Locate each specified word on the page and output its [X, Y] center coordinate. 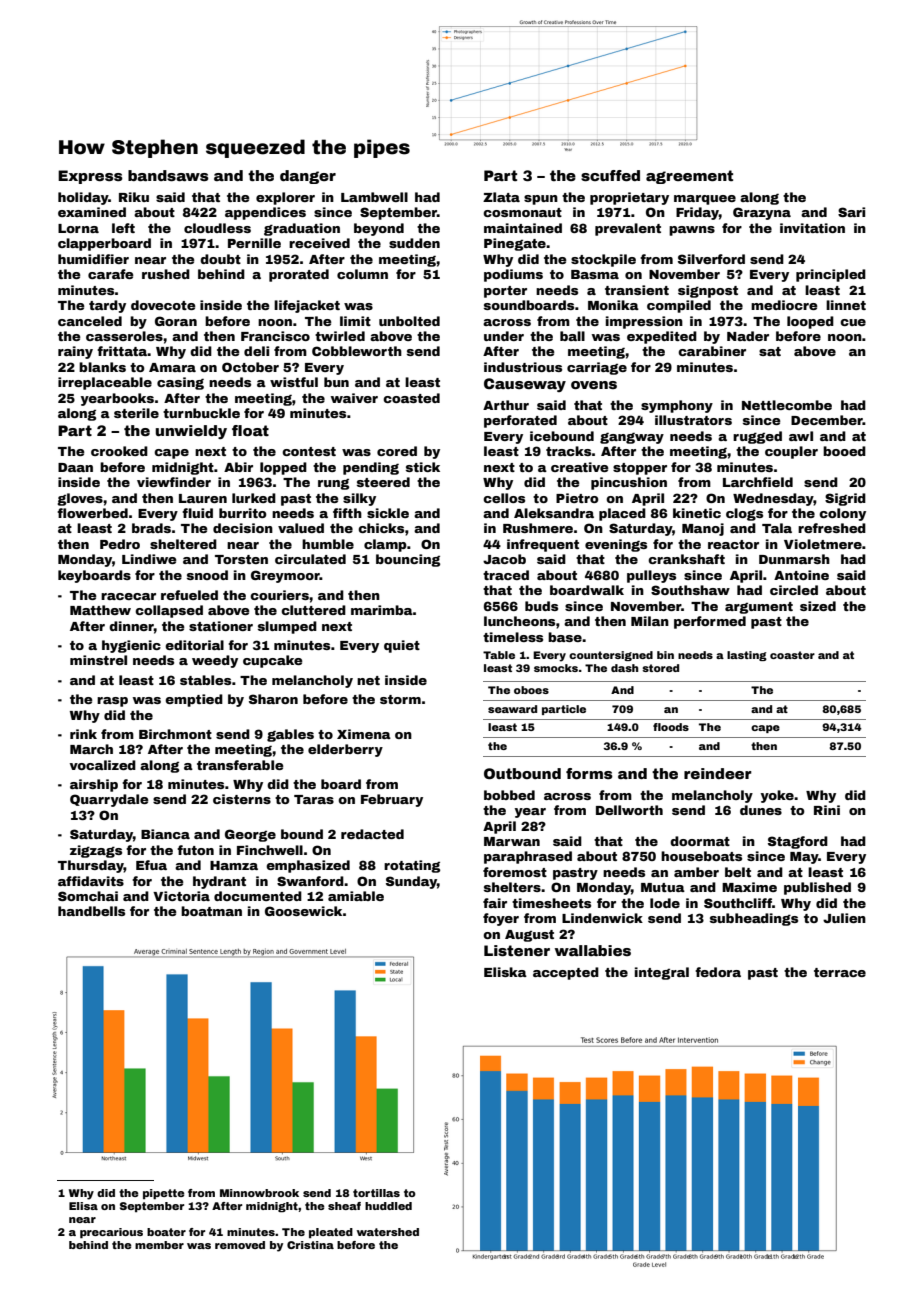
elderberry [345, 750]
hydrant [219, 882]
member [159, 1245]
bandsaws [168, 175]
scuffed [610, 175]
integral [662, 973]
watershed [388, 1232]
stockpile [603, 260]
